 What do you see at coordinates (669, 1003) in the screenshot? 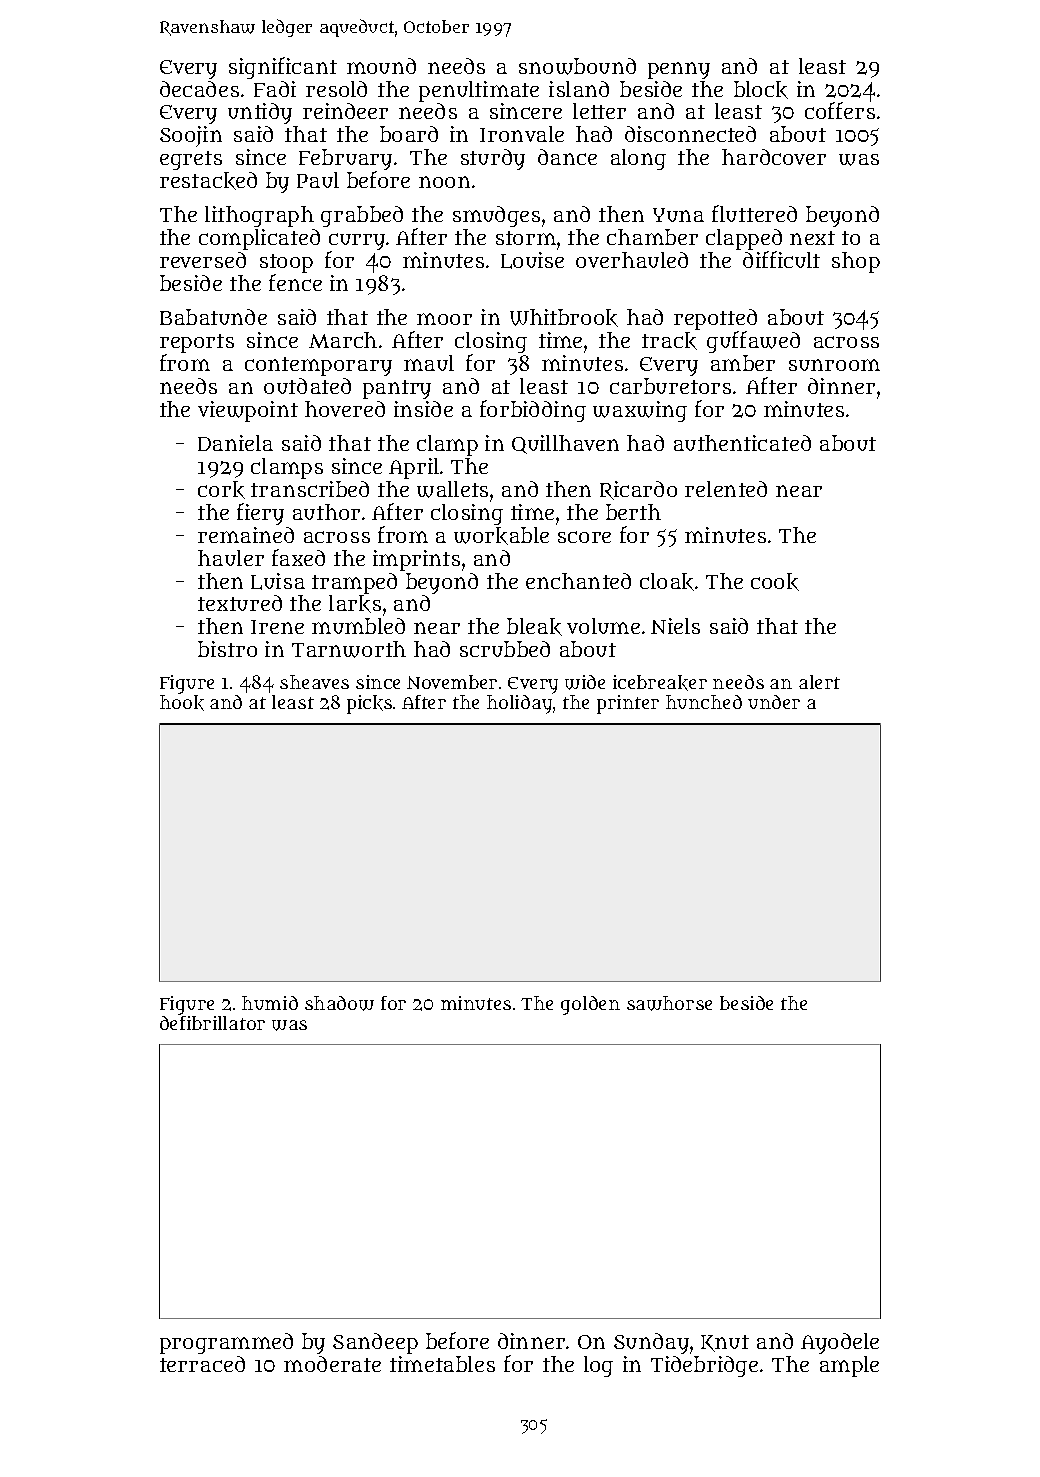
I see `sawhorse` at bounding box center [669, 1003].
